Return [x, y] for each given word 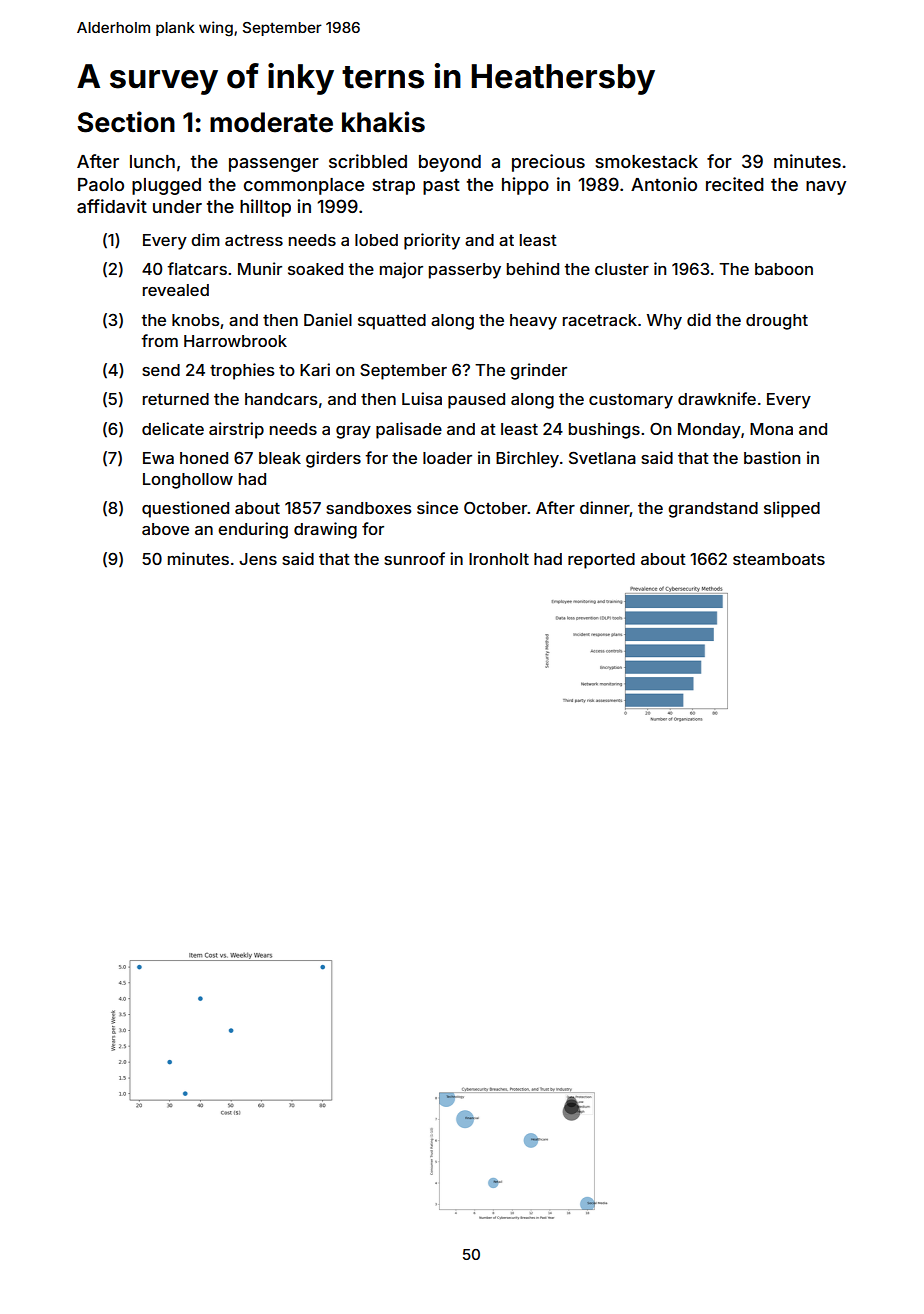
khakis [383, 122]
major [401, 270]
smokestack [646, 161]
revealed [176, 290]
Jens [258, 559]
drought [777, 322]
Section [126, 122]
